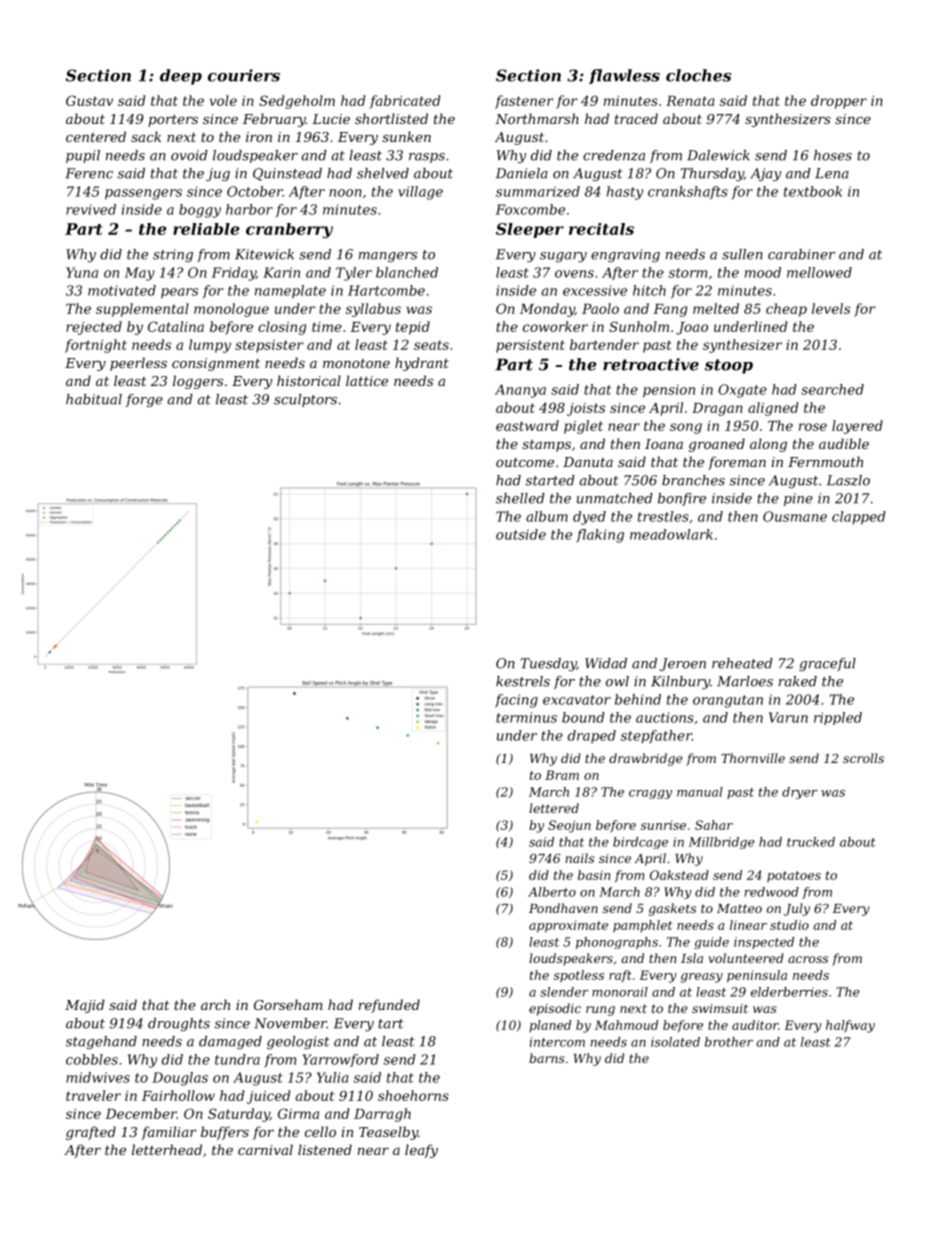  What do you see at coordinates (404, 102) in the screenshot?
I see `fabricated` at bounding box center [404, 102].
